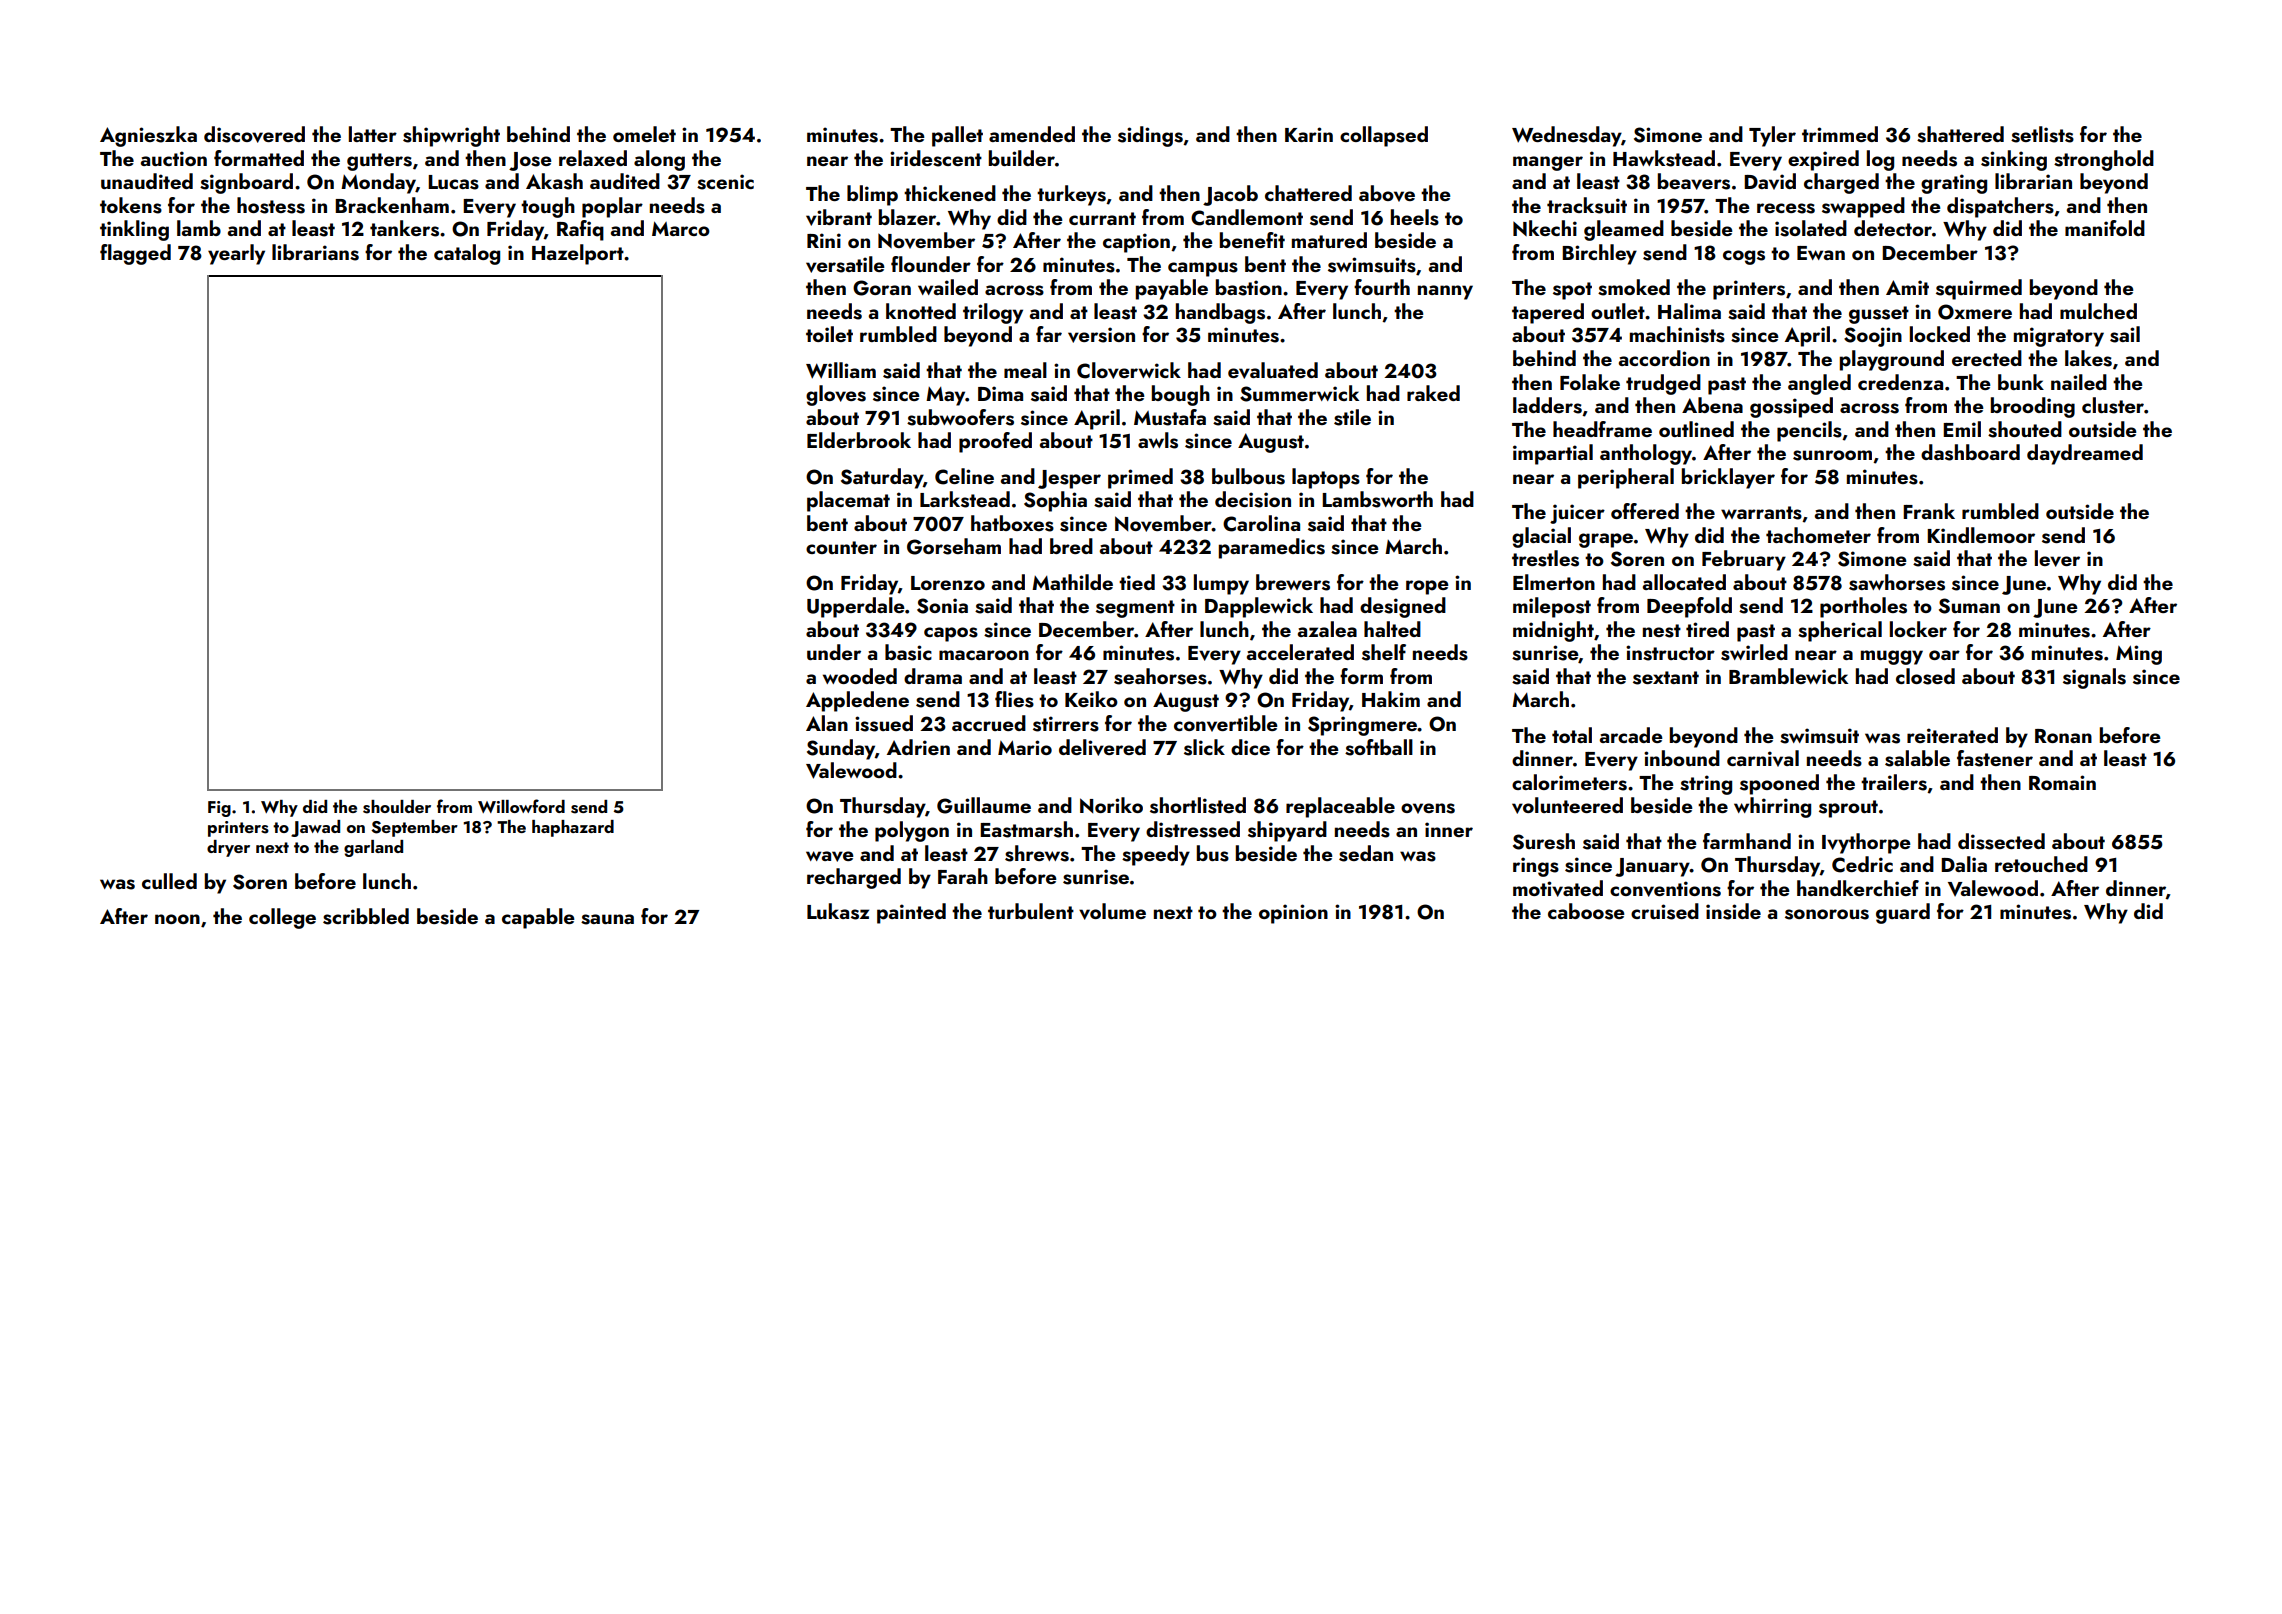 Image resolution: width=2282 pixels, height=1614 pixels. I want to click on reiterated, so click(1952, 735).
